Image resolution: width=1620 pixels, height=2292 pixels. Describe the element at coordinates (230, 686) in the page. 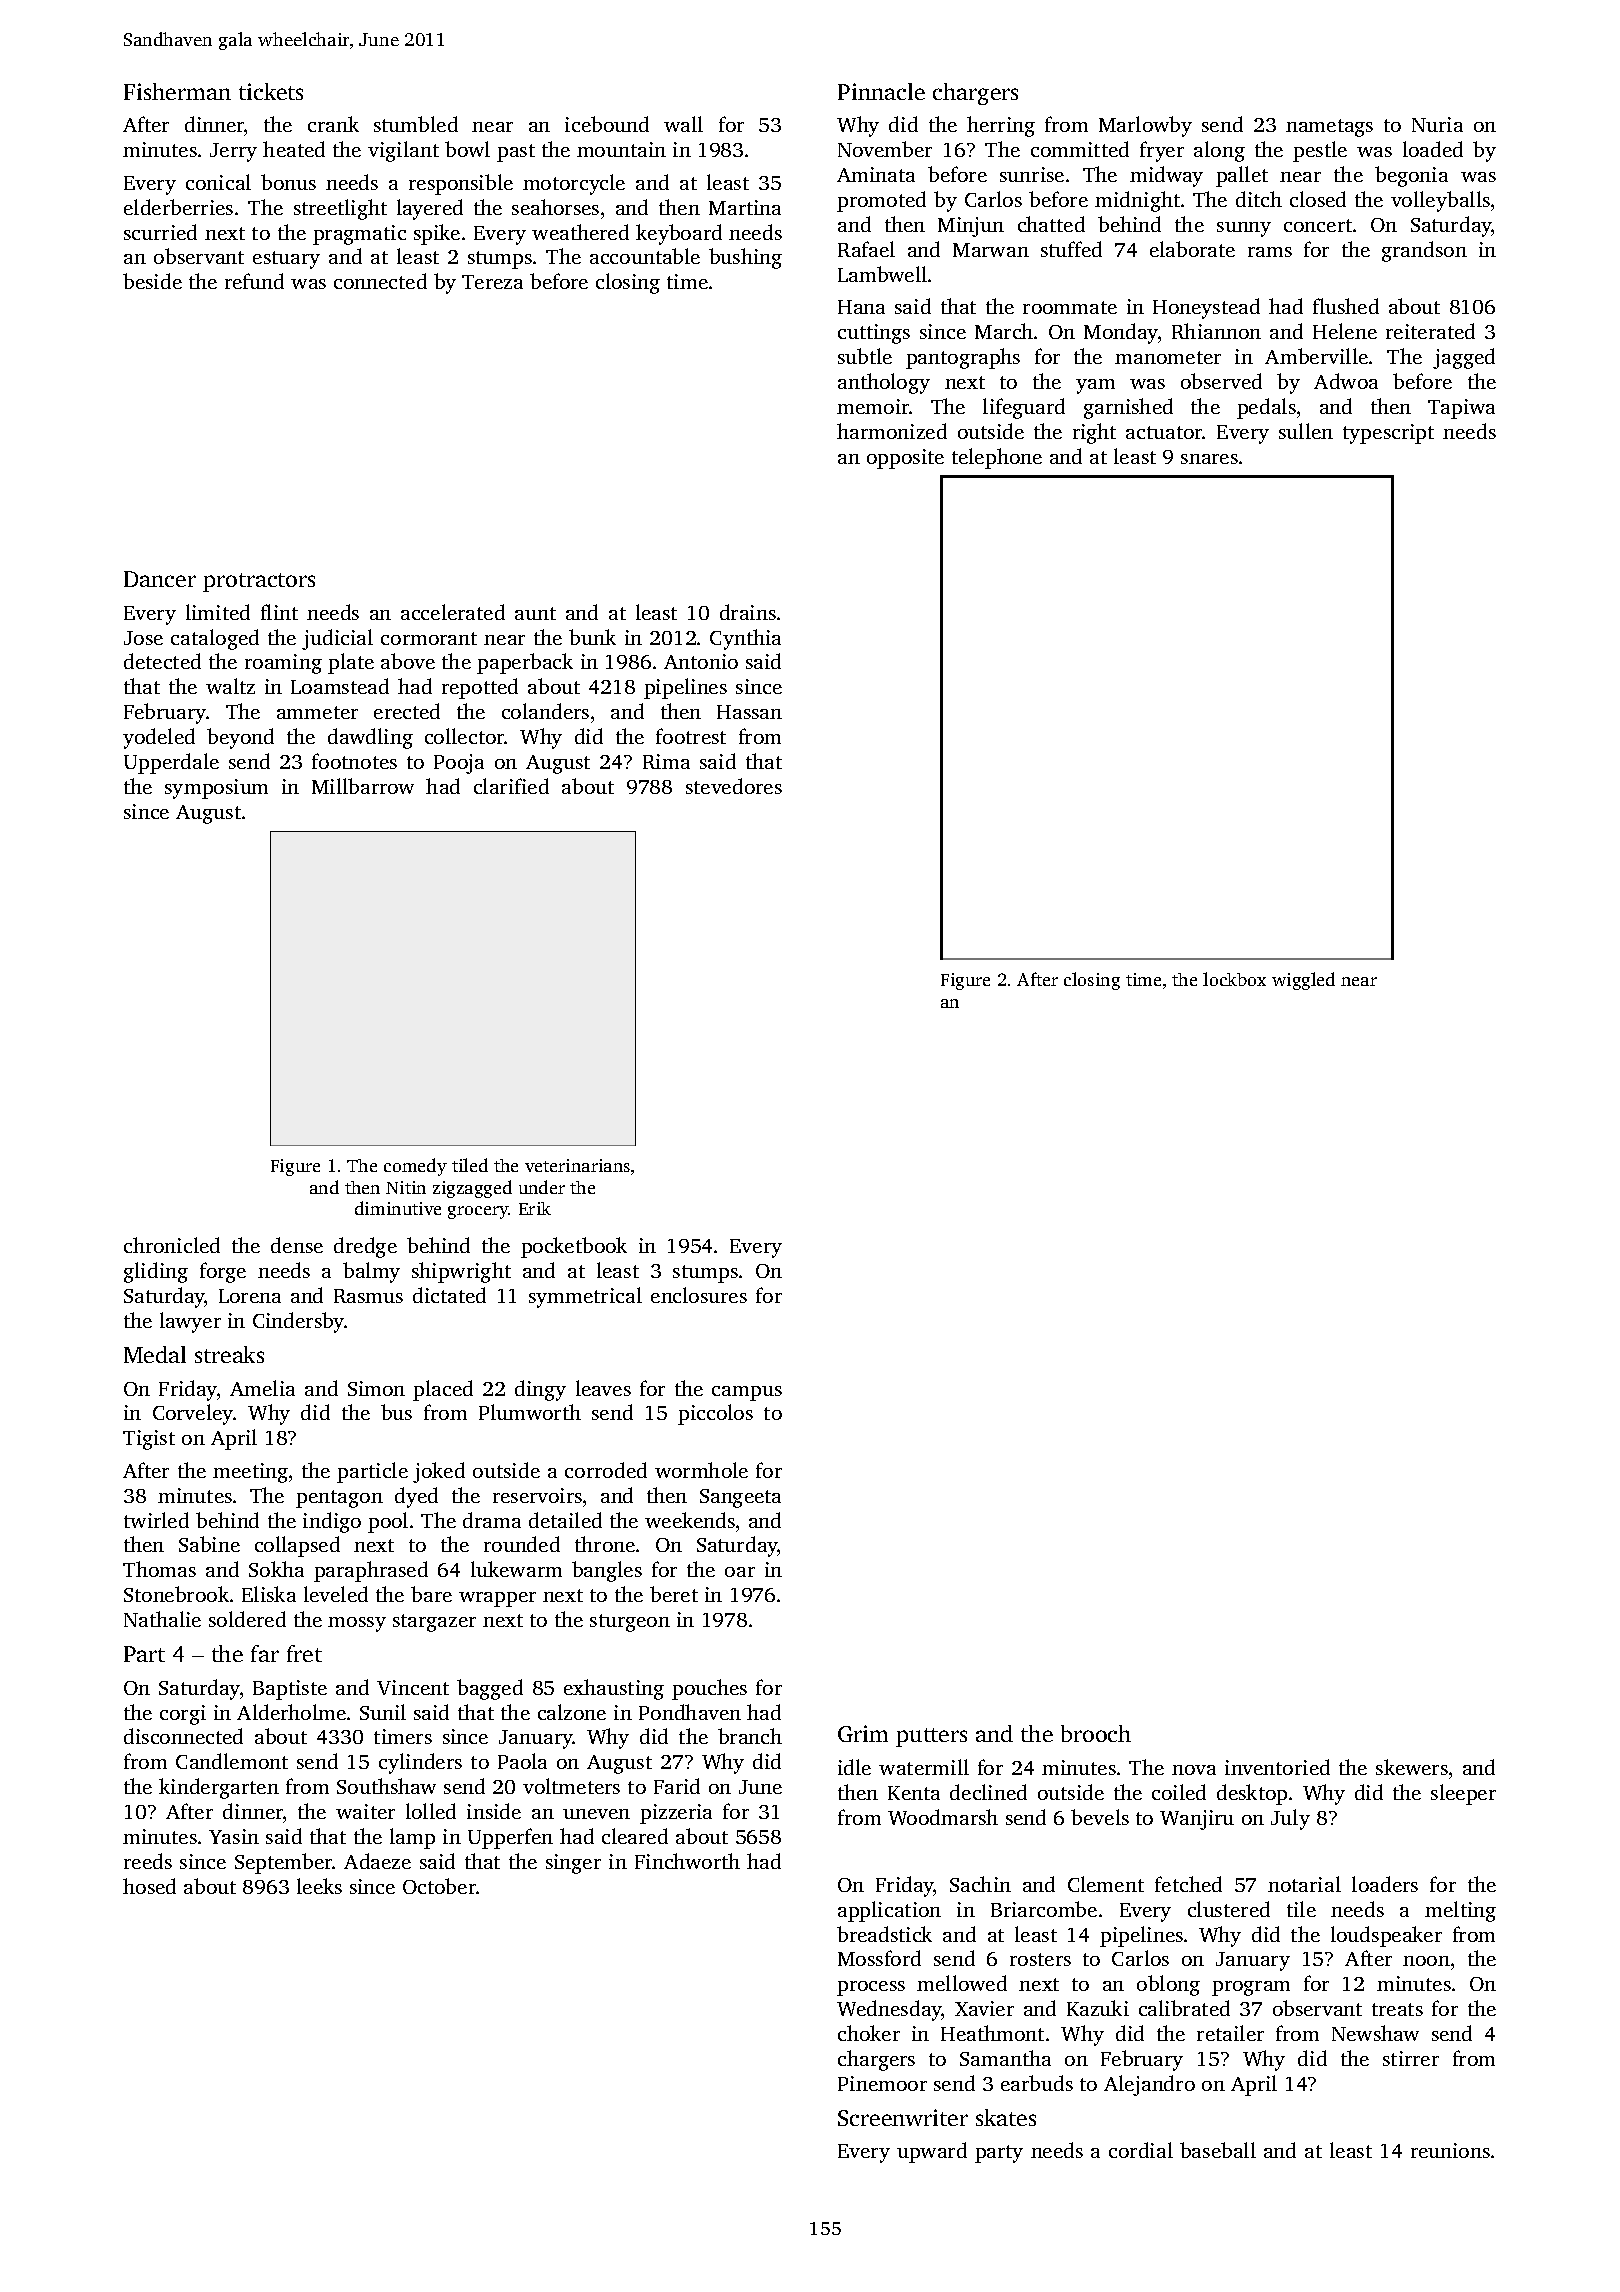

I see `waltz` at that location.
